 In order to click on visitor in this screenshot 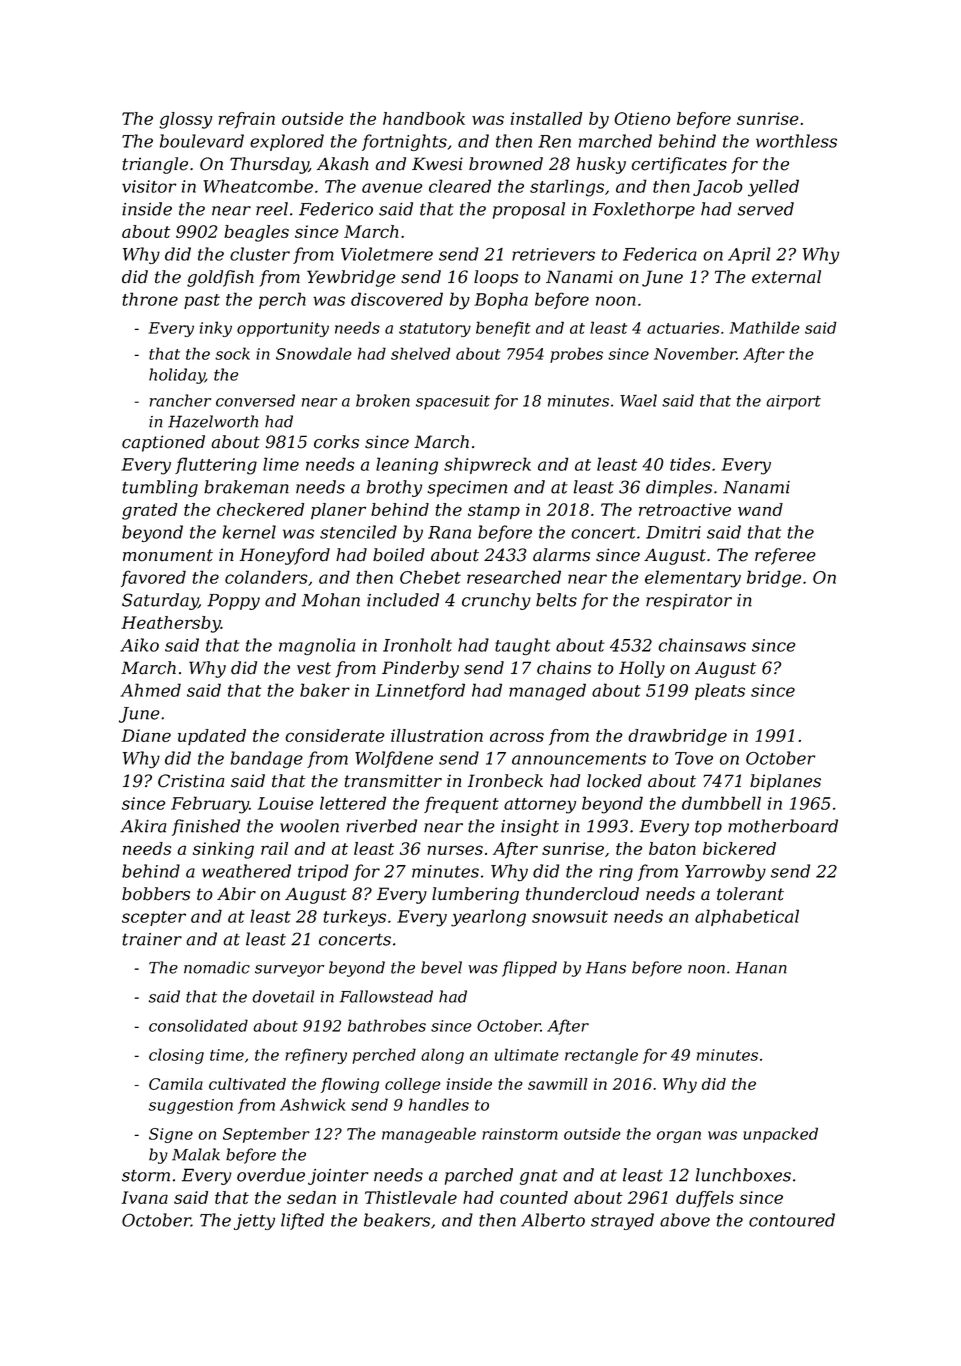, I will do `click(149, 186)`.
